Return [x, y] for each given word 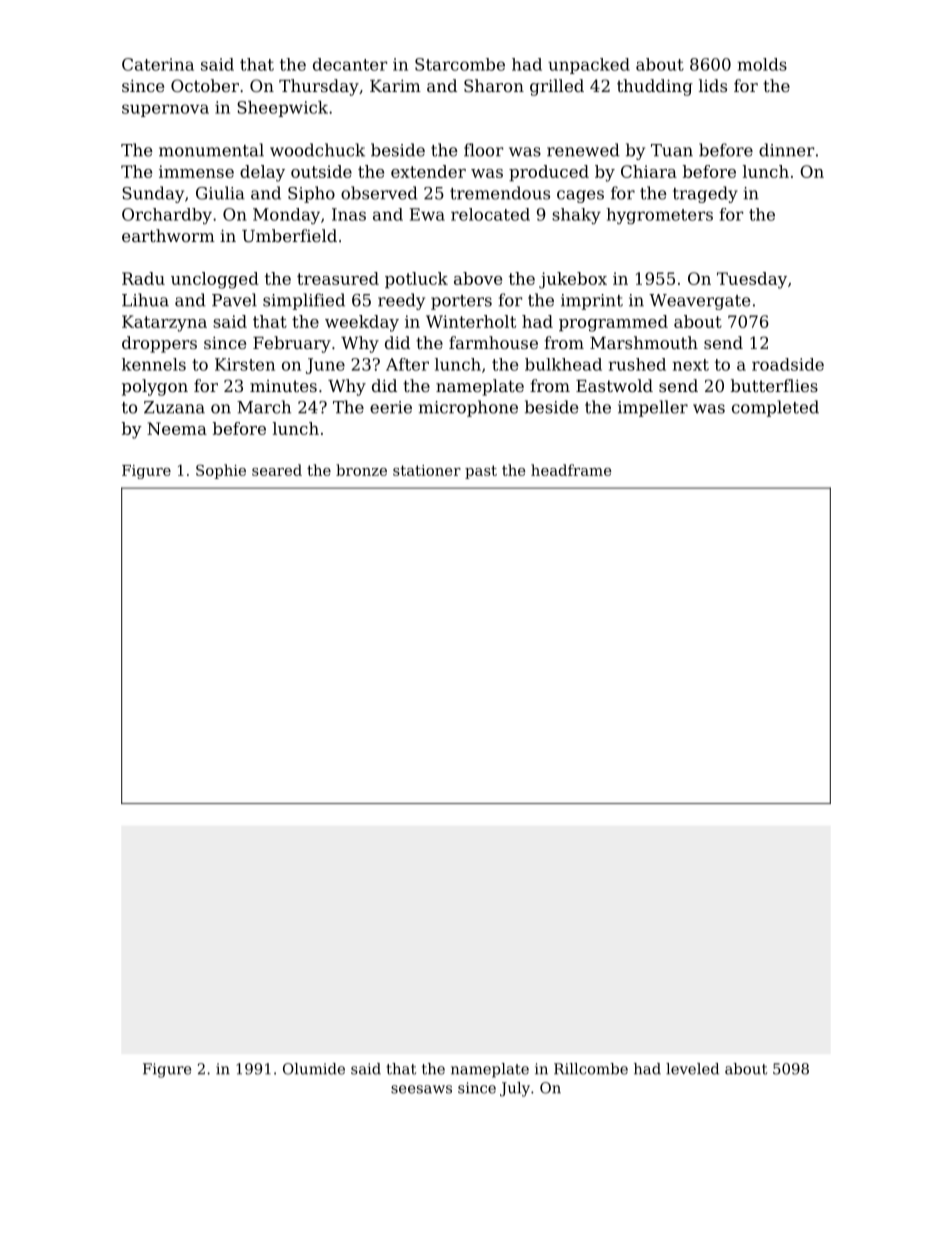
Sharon [494, 85]
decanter [350, 64]
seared [277, 470]
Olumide [314, 1069]
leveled [692, 1069]
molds [762, 64]
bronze [361, 470]
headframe [571, 470]
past [481, 472]
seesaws [421, 1089]
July [515, 1089]
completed [775, 408]
